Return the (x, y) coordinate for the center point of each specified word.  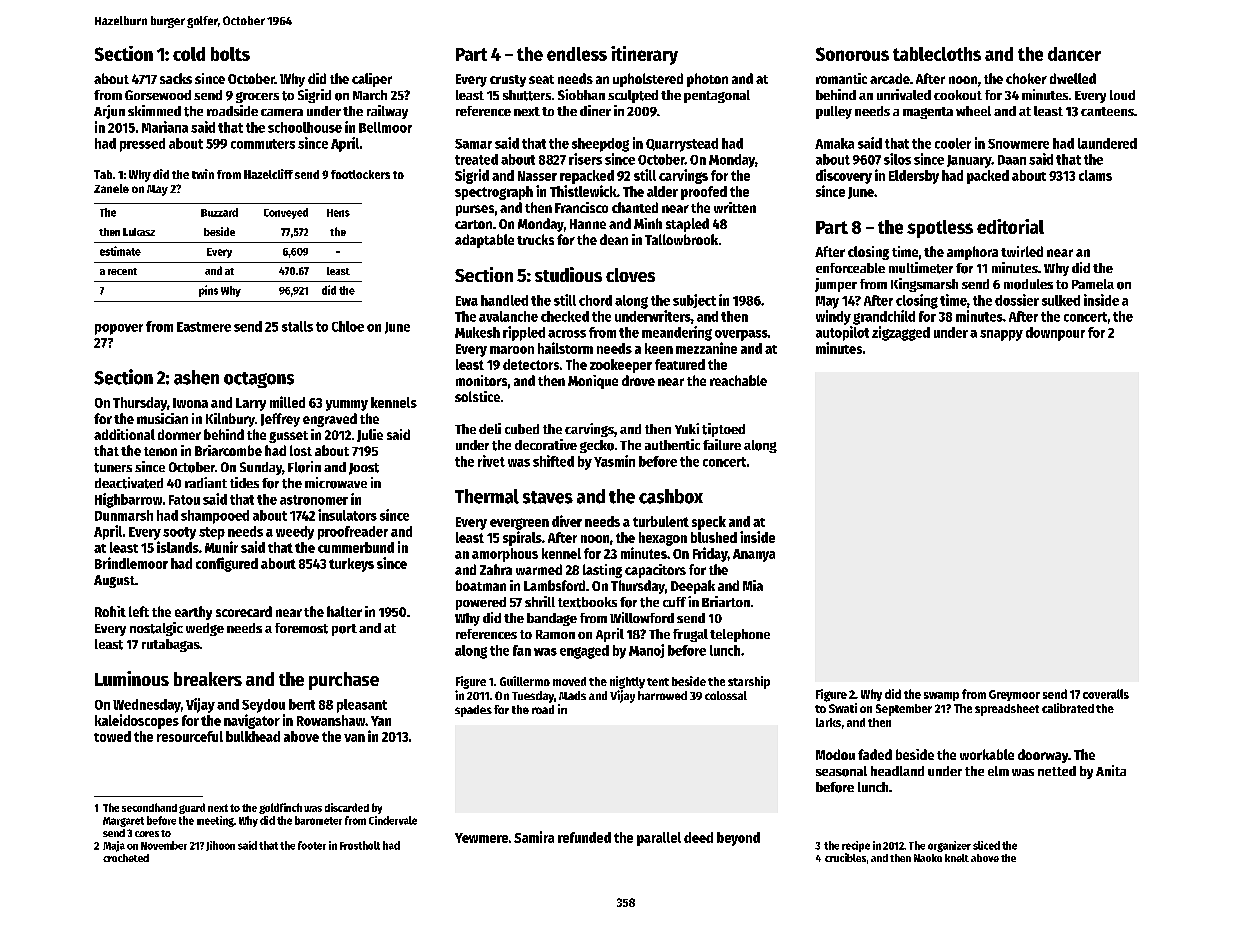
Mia (753, 585)
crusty (508, 81)
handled (504, 300)
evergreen (519, 524)
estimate (120, 251)
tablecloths (937, 54)
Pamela (1093, 284)
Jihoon (220, 846)
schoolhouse (305, 127)
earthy (193, 613)
